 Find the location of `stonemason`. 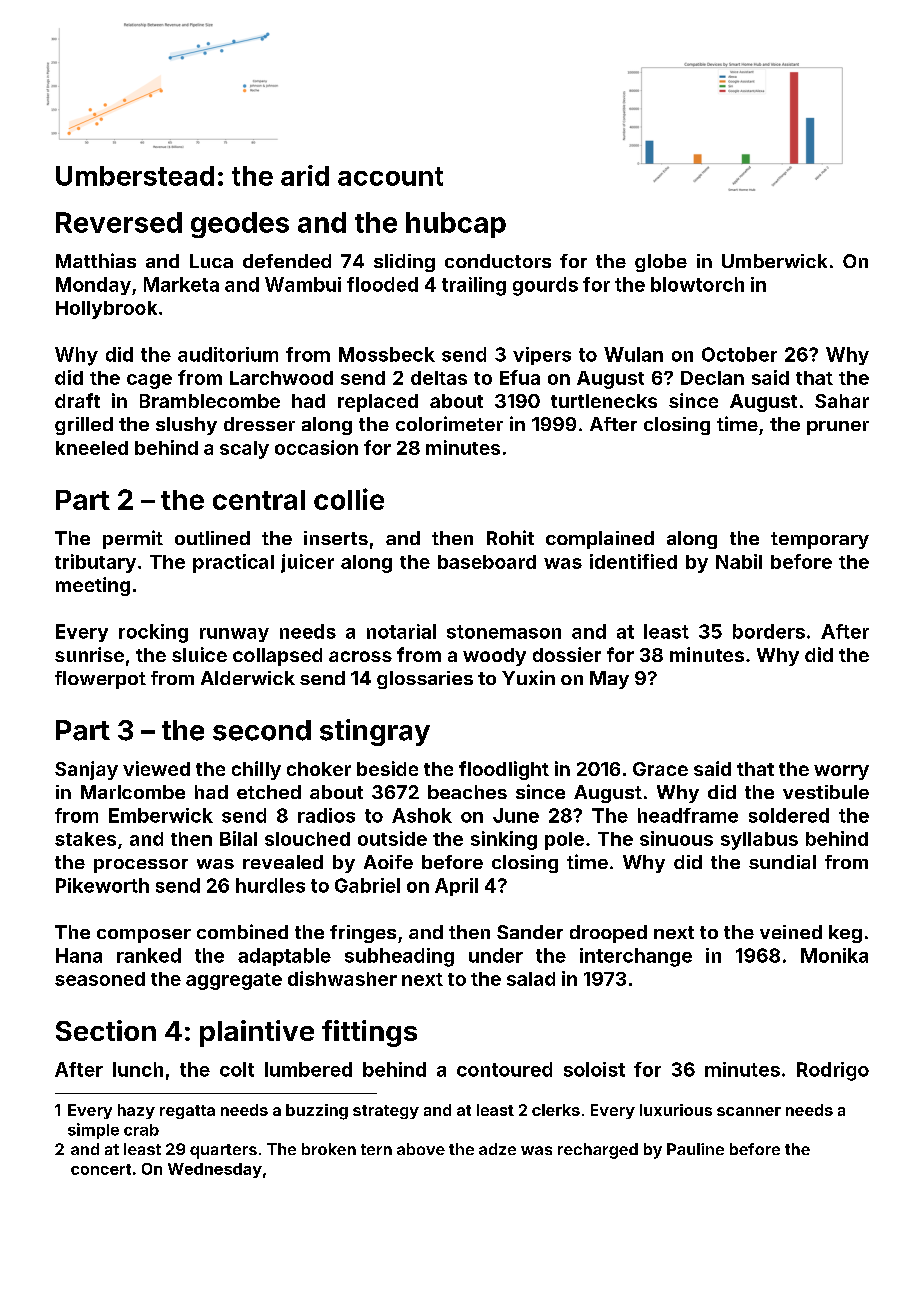

stonemason is located at coordinates (504, 632).
